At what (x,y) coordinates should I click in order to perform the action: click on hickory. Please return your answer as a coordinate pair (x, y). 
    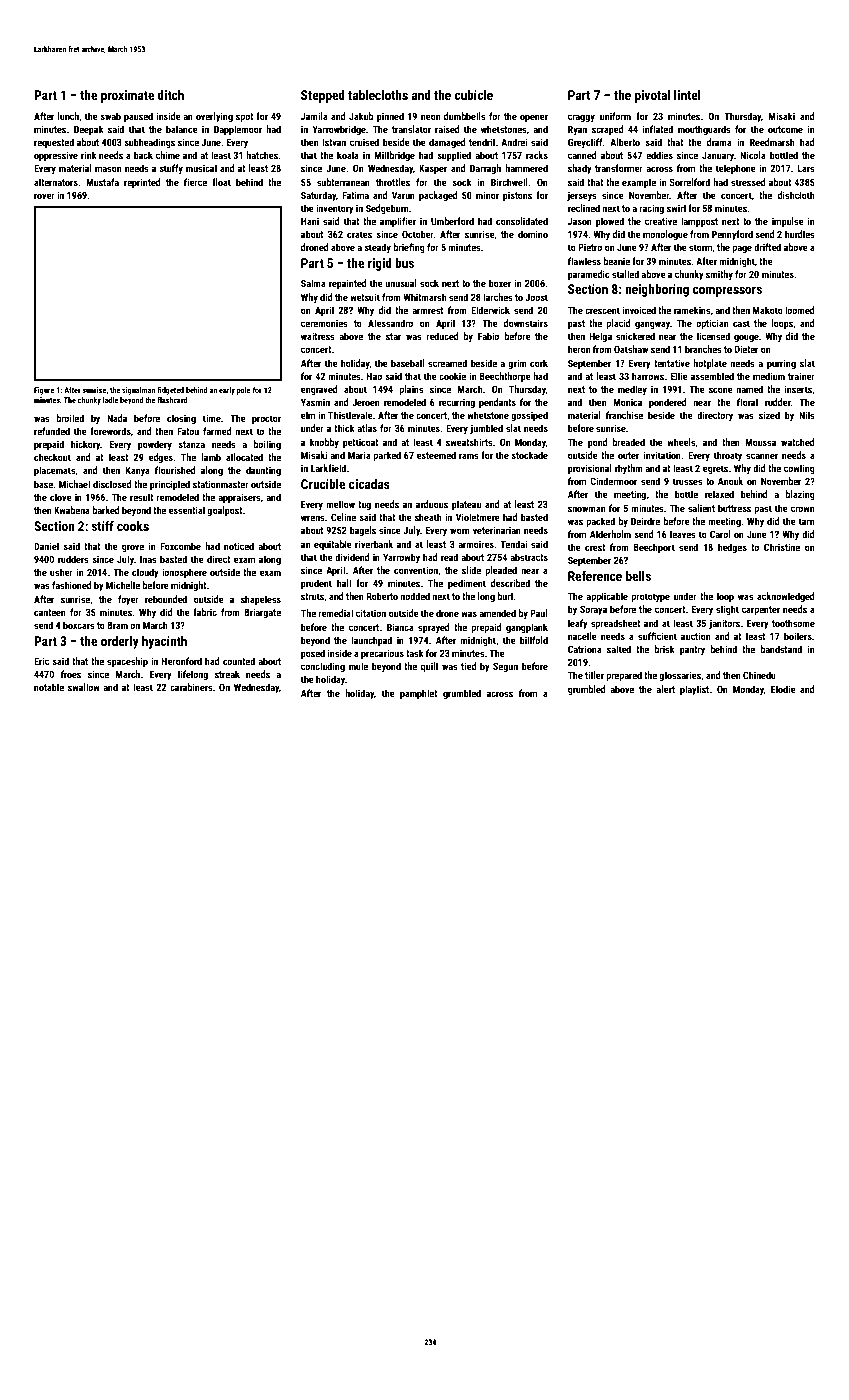
    Looking at the image, I should click on (86, 445).
